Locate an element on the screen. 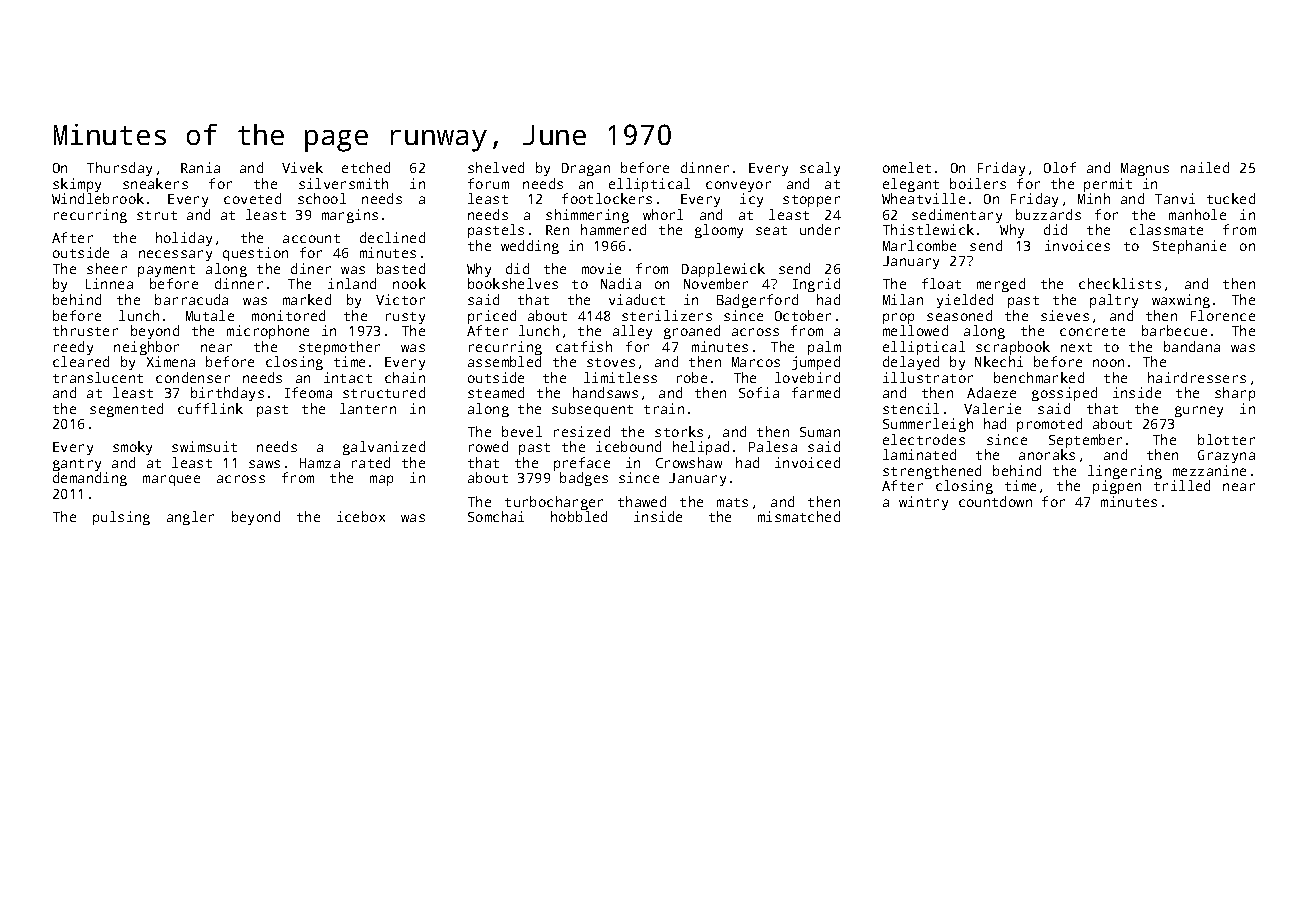 This screenshot has height=924, width=1308. silversmith is located at coordinates (343, 183).
